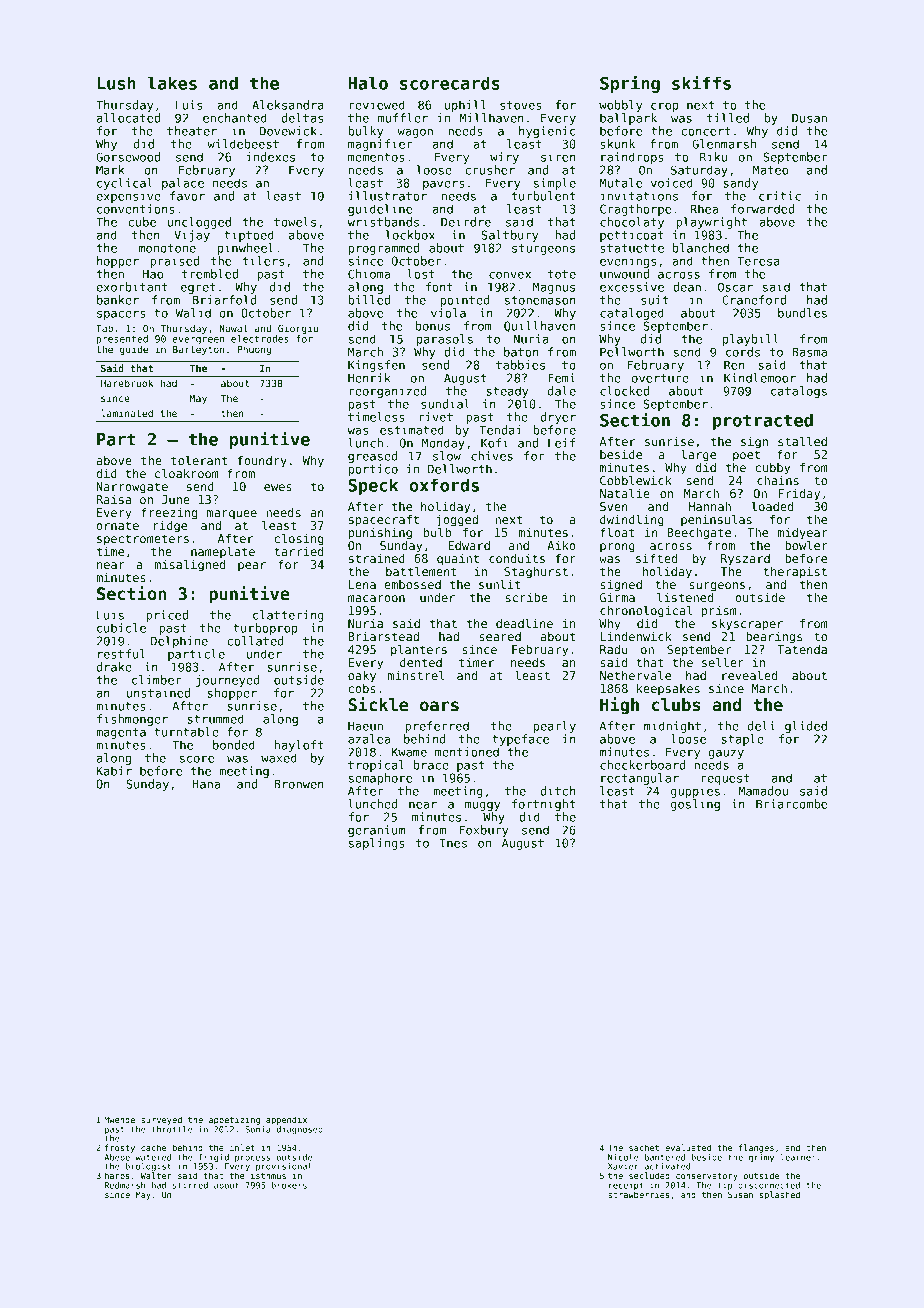 This document has height=1308, width=924. What do you see at coordinates (366, 132) in the document?
I see `bulky` at bounding box center [366, 132].
